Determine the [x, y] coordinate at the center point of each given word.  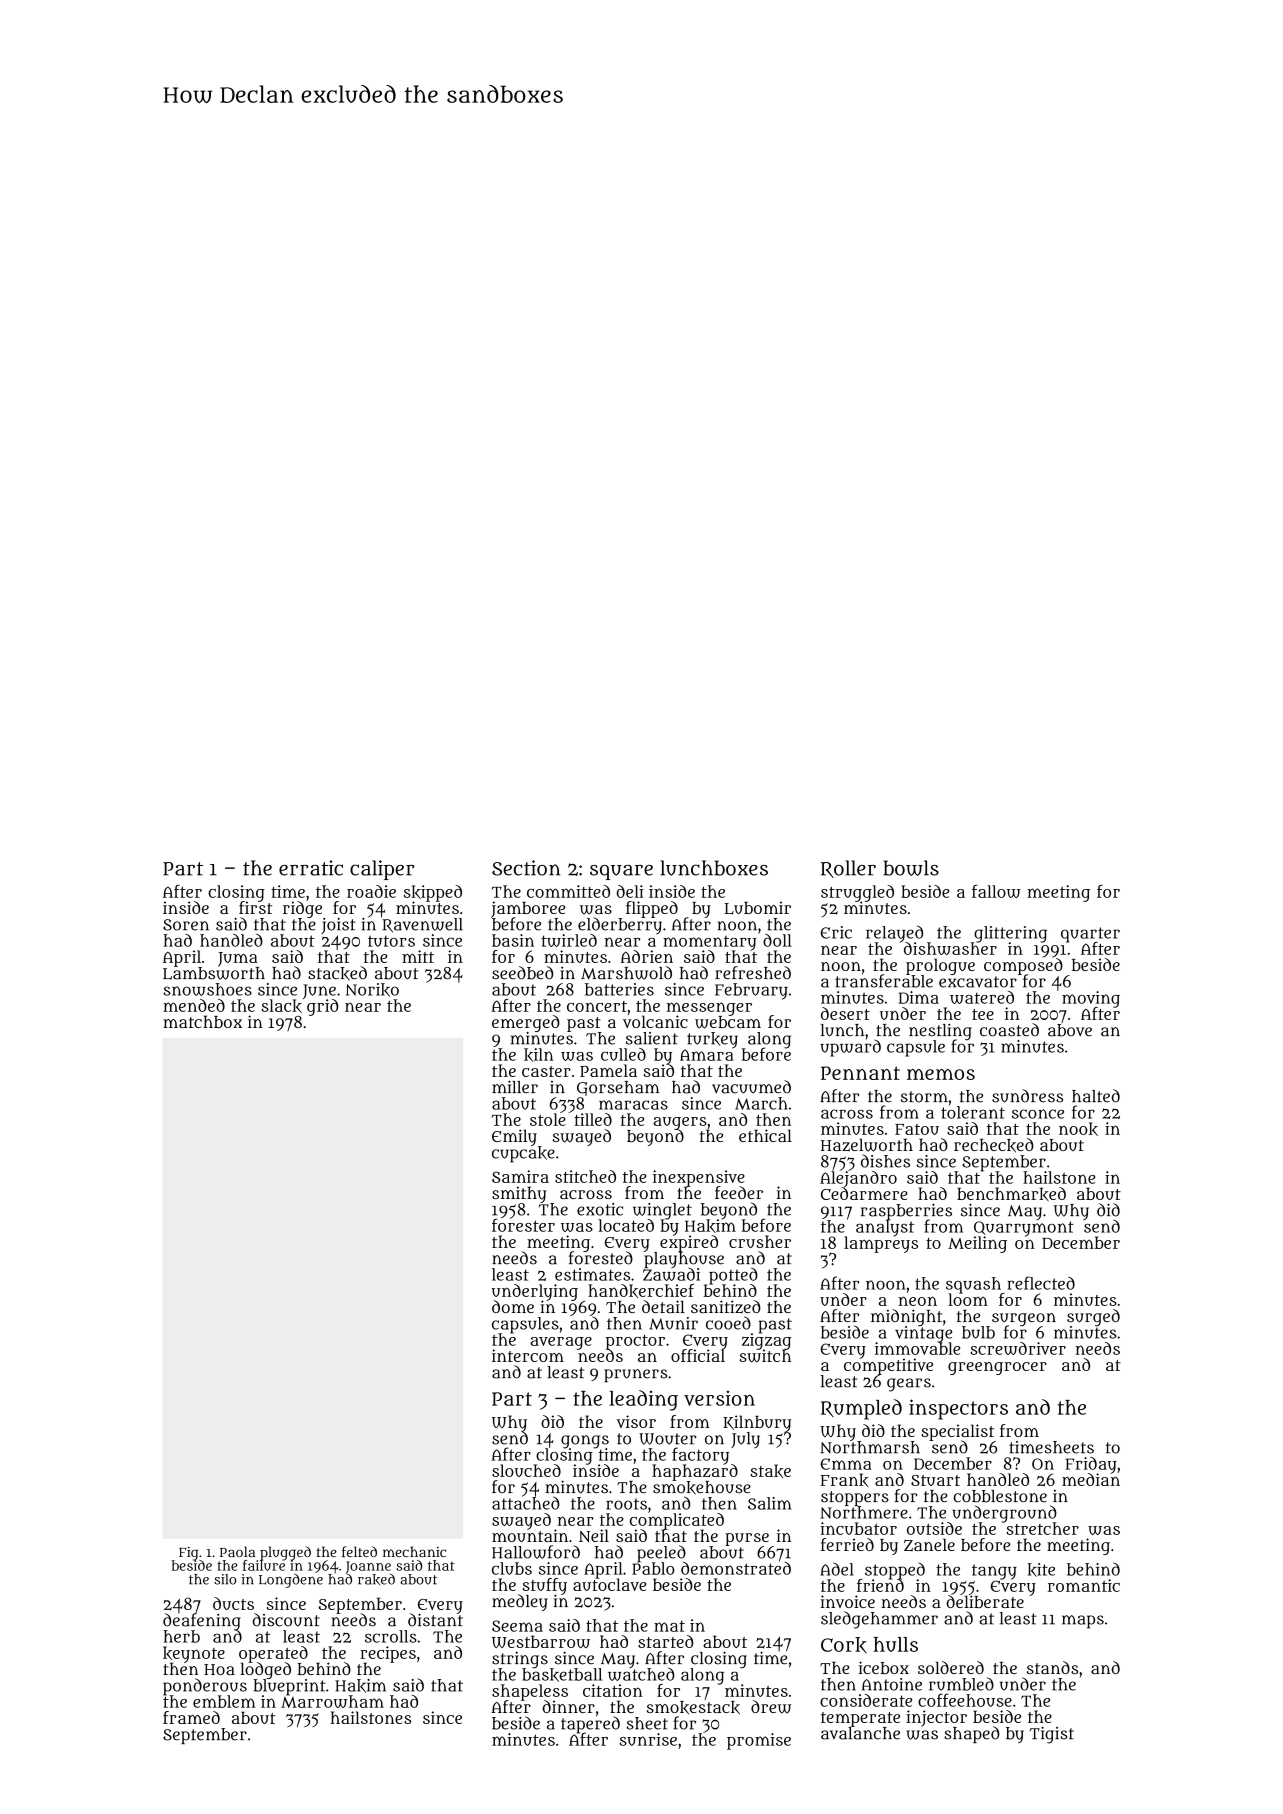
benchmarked [1011, 1194]
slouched [526, 1470]
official [698, 1355]
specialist [957, 1432]
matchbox [202, 1021]
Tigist [1052, 1735]
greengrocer [997, 1368]
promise [759, 1741]
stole [548, 1119]
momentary [709, 943]
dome [513, 1306]
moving [1091, 999]
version [719, 1398]
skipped [433, 893]
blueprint [289, 1687]
